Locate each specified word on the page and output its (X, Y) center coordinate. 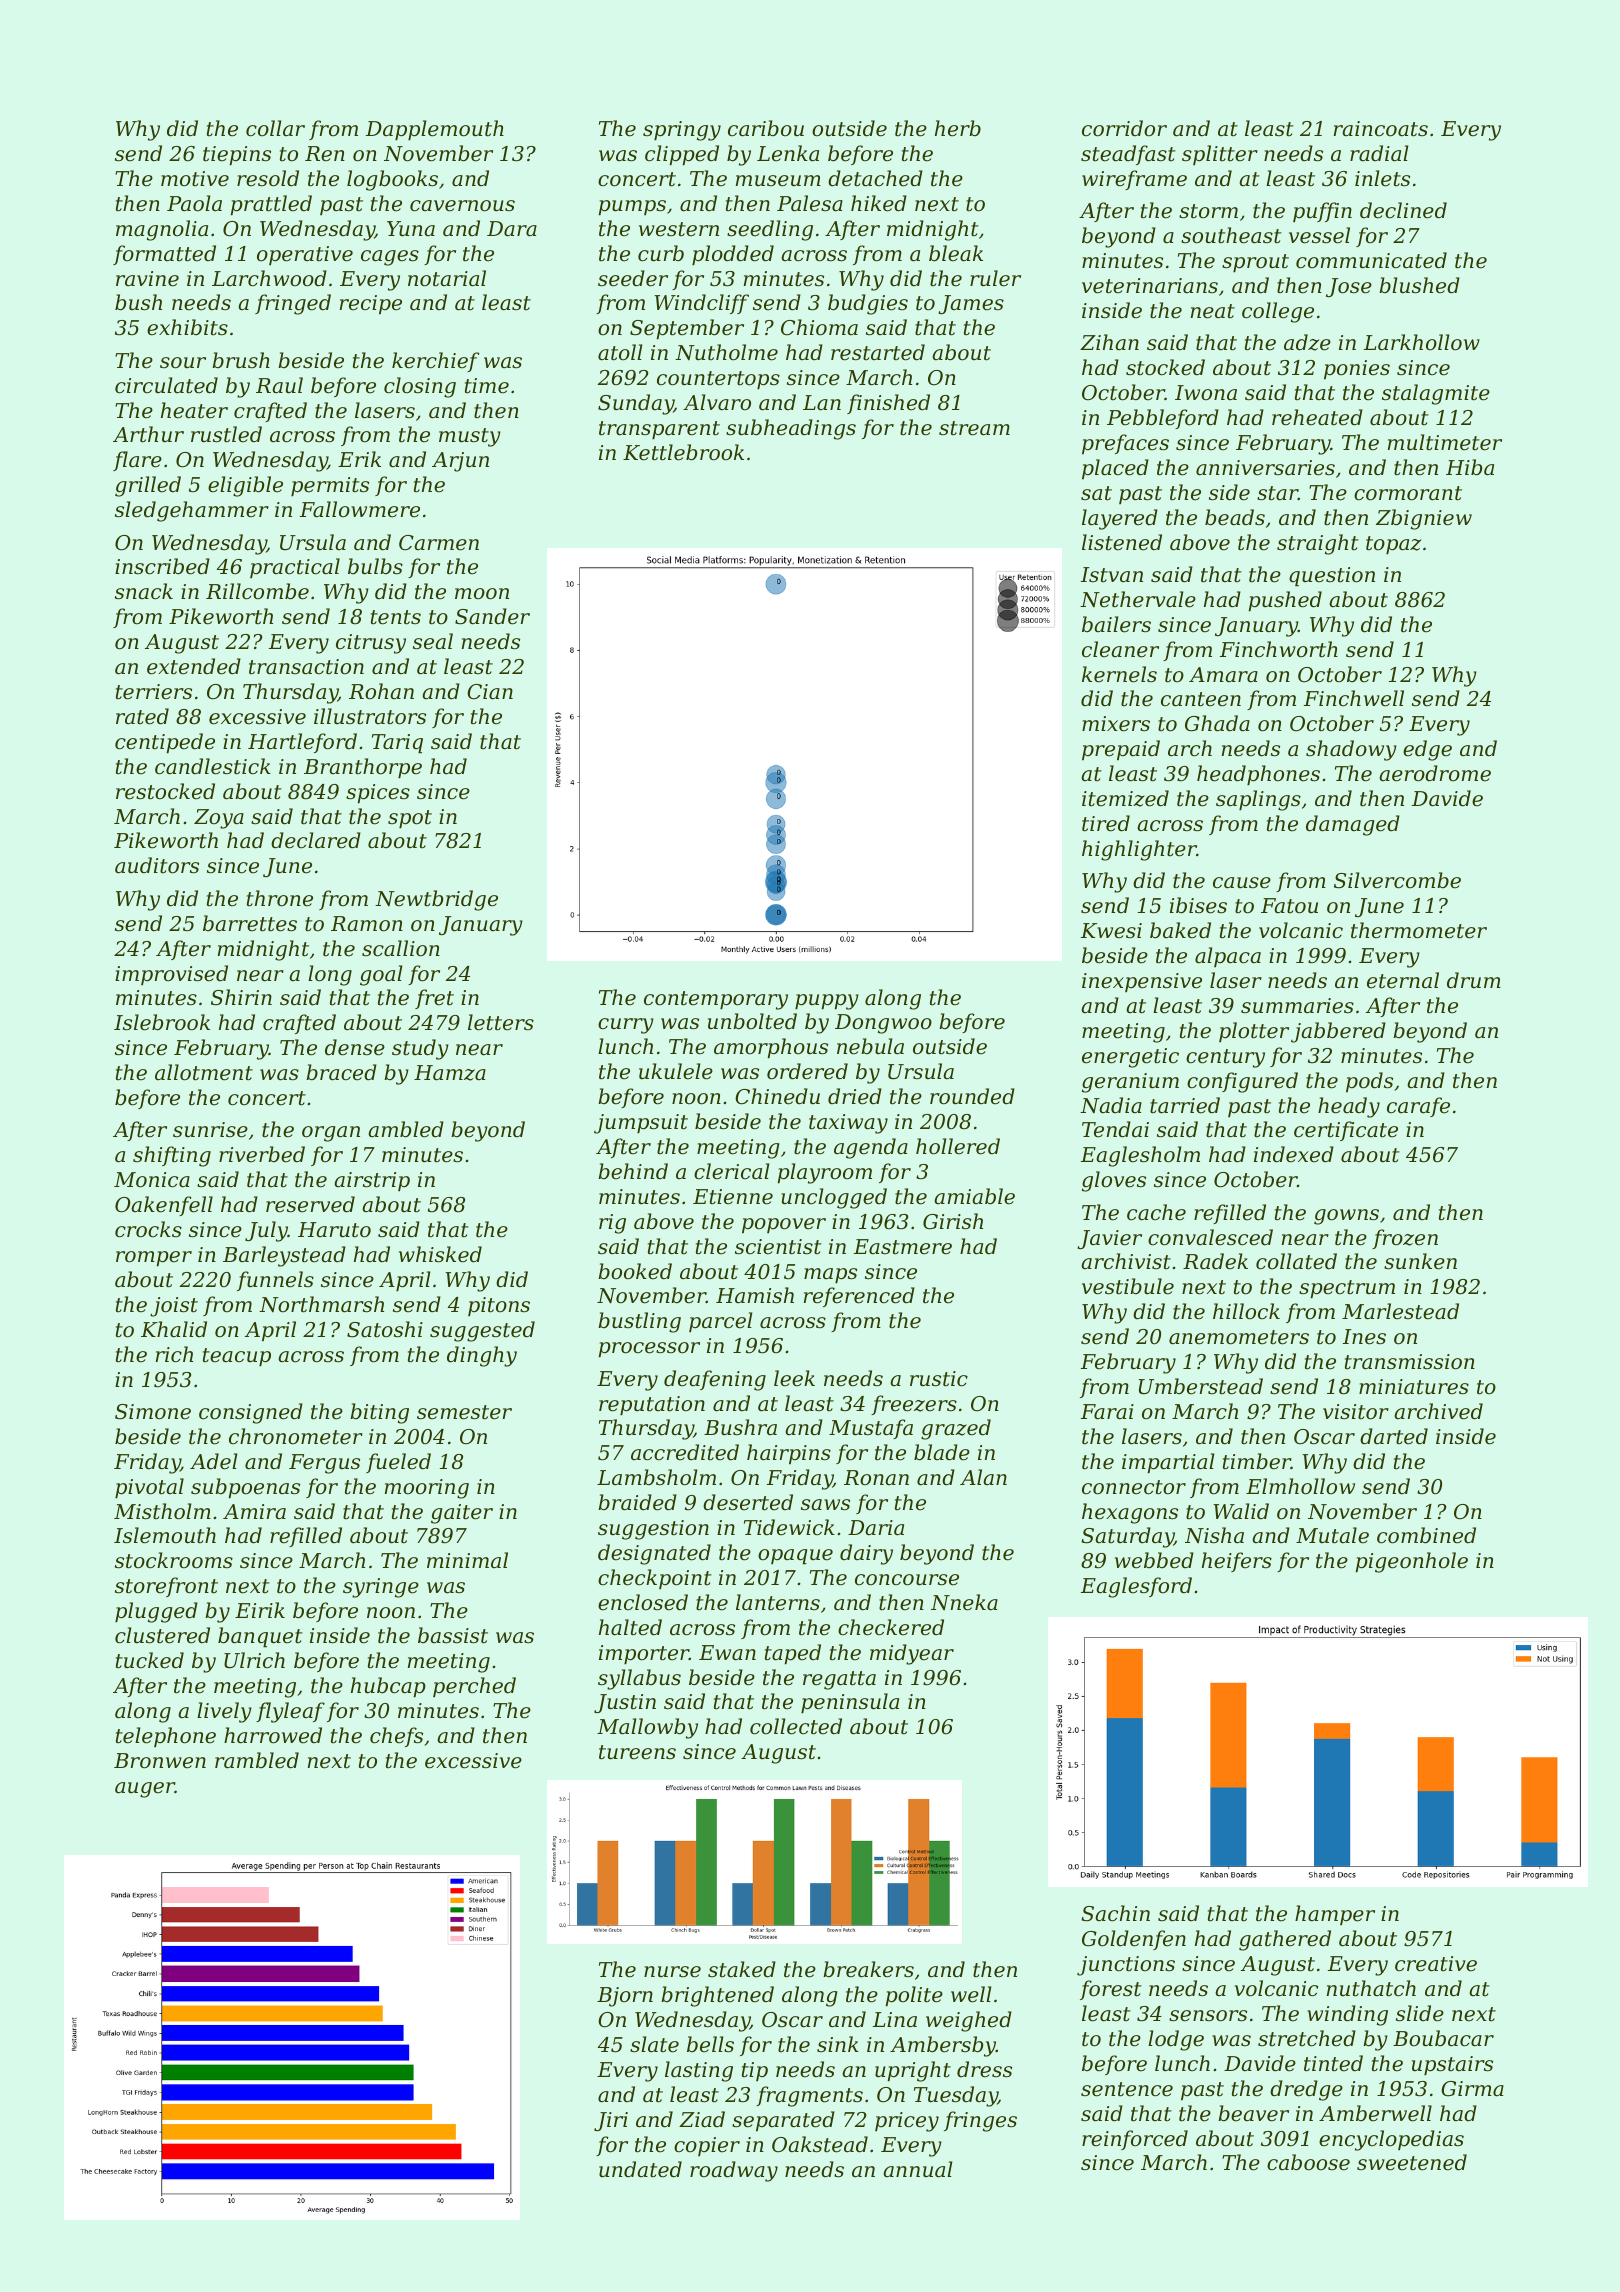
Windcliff (701, 304)
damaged (1353, 825)
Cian (490, 692)
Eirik (260, 1610)
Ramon (367, 924)
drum (1474, 980)
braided (637, 1502)
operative (305, 255)
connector (1134, 1487)
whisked (440, 1254)
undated (640, 2169)
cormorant (1408, 493)
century (1225, 1058)
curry (626, 1026)
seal (433, 641)
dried (855, 1096)
